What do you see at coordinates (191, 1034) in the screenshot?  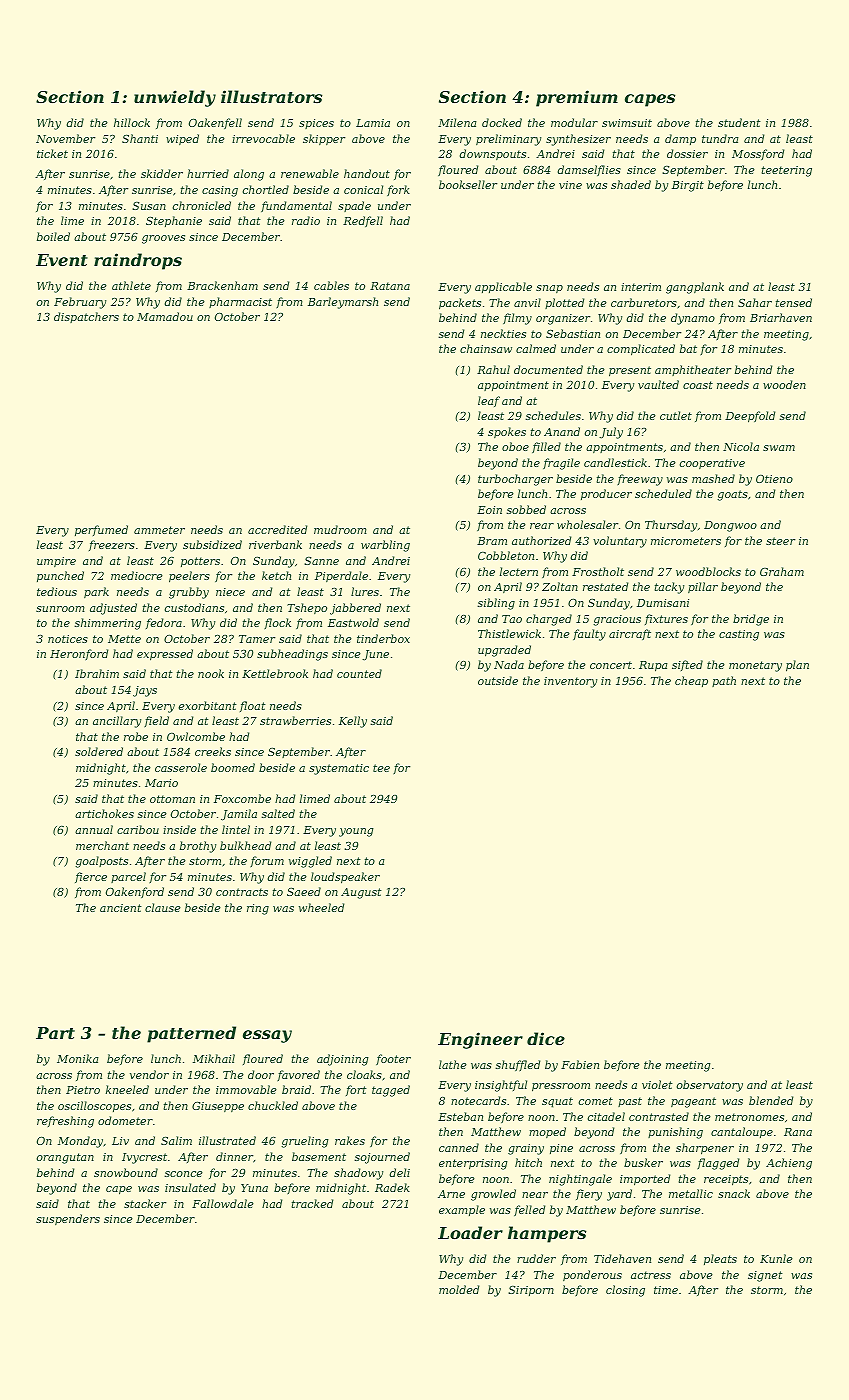 I see `patterned` at bounding box center [191, 1034].
